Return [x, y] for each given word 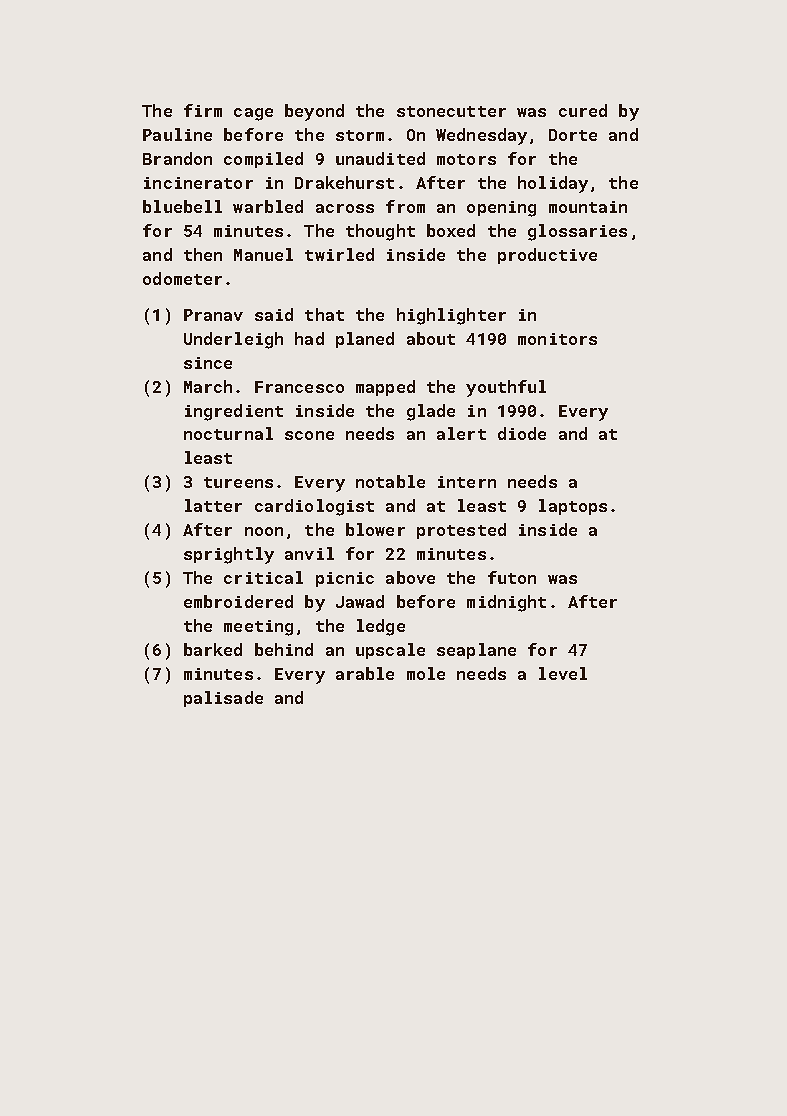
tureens [238, 482]
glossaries [577, 232]
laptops [573, 507]
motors [466, 159]
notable [390, 481]
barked [213, 649]
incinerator [198, 183]
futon [512, 577]
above [410, 577]
